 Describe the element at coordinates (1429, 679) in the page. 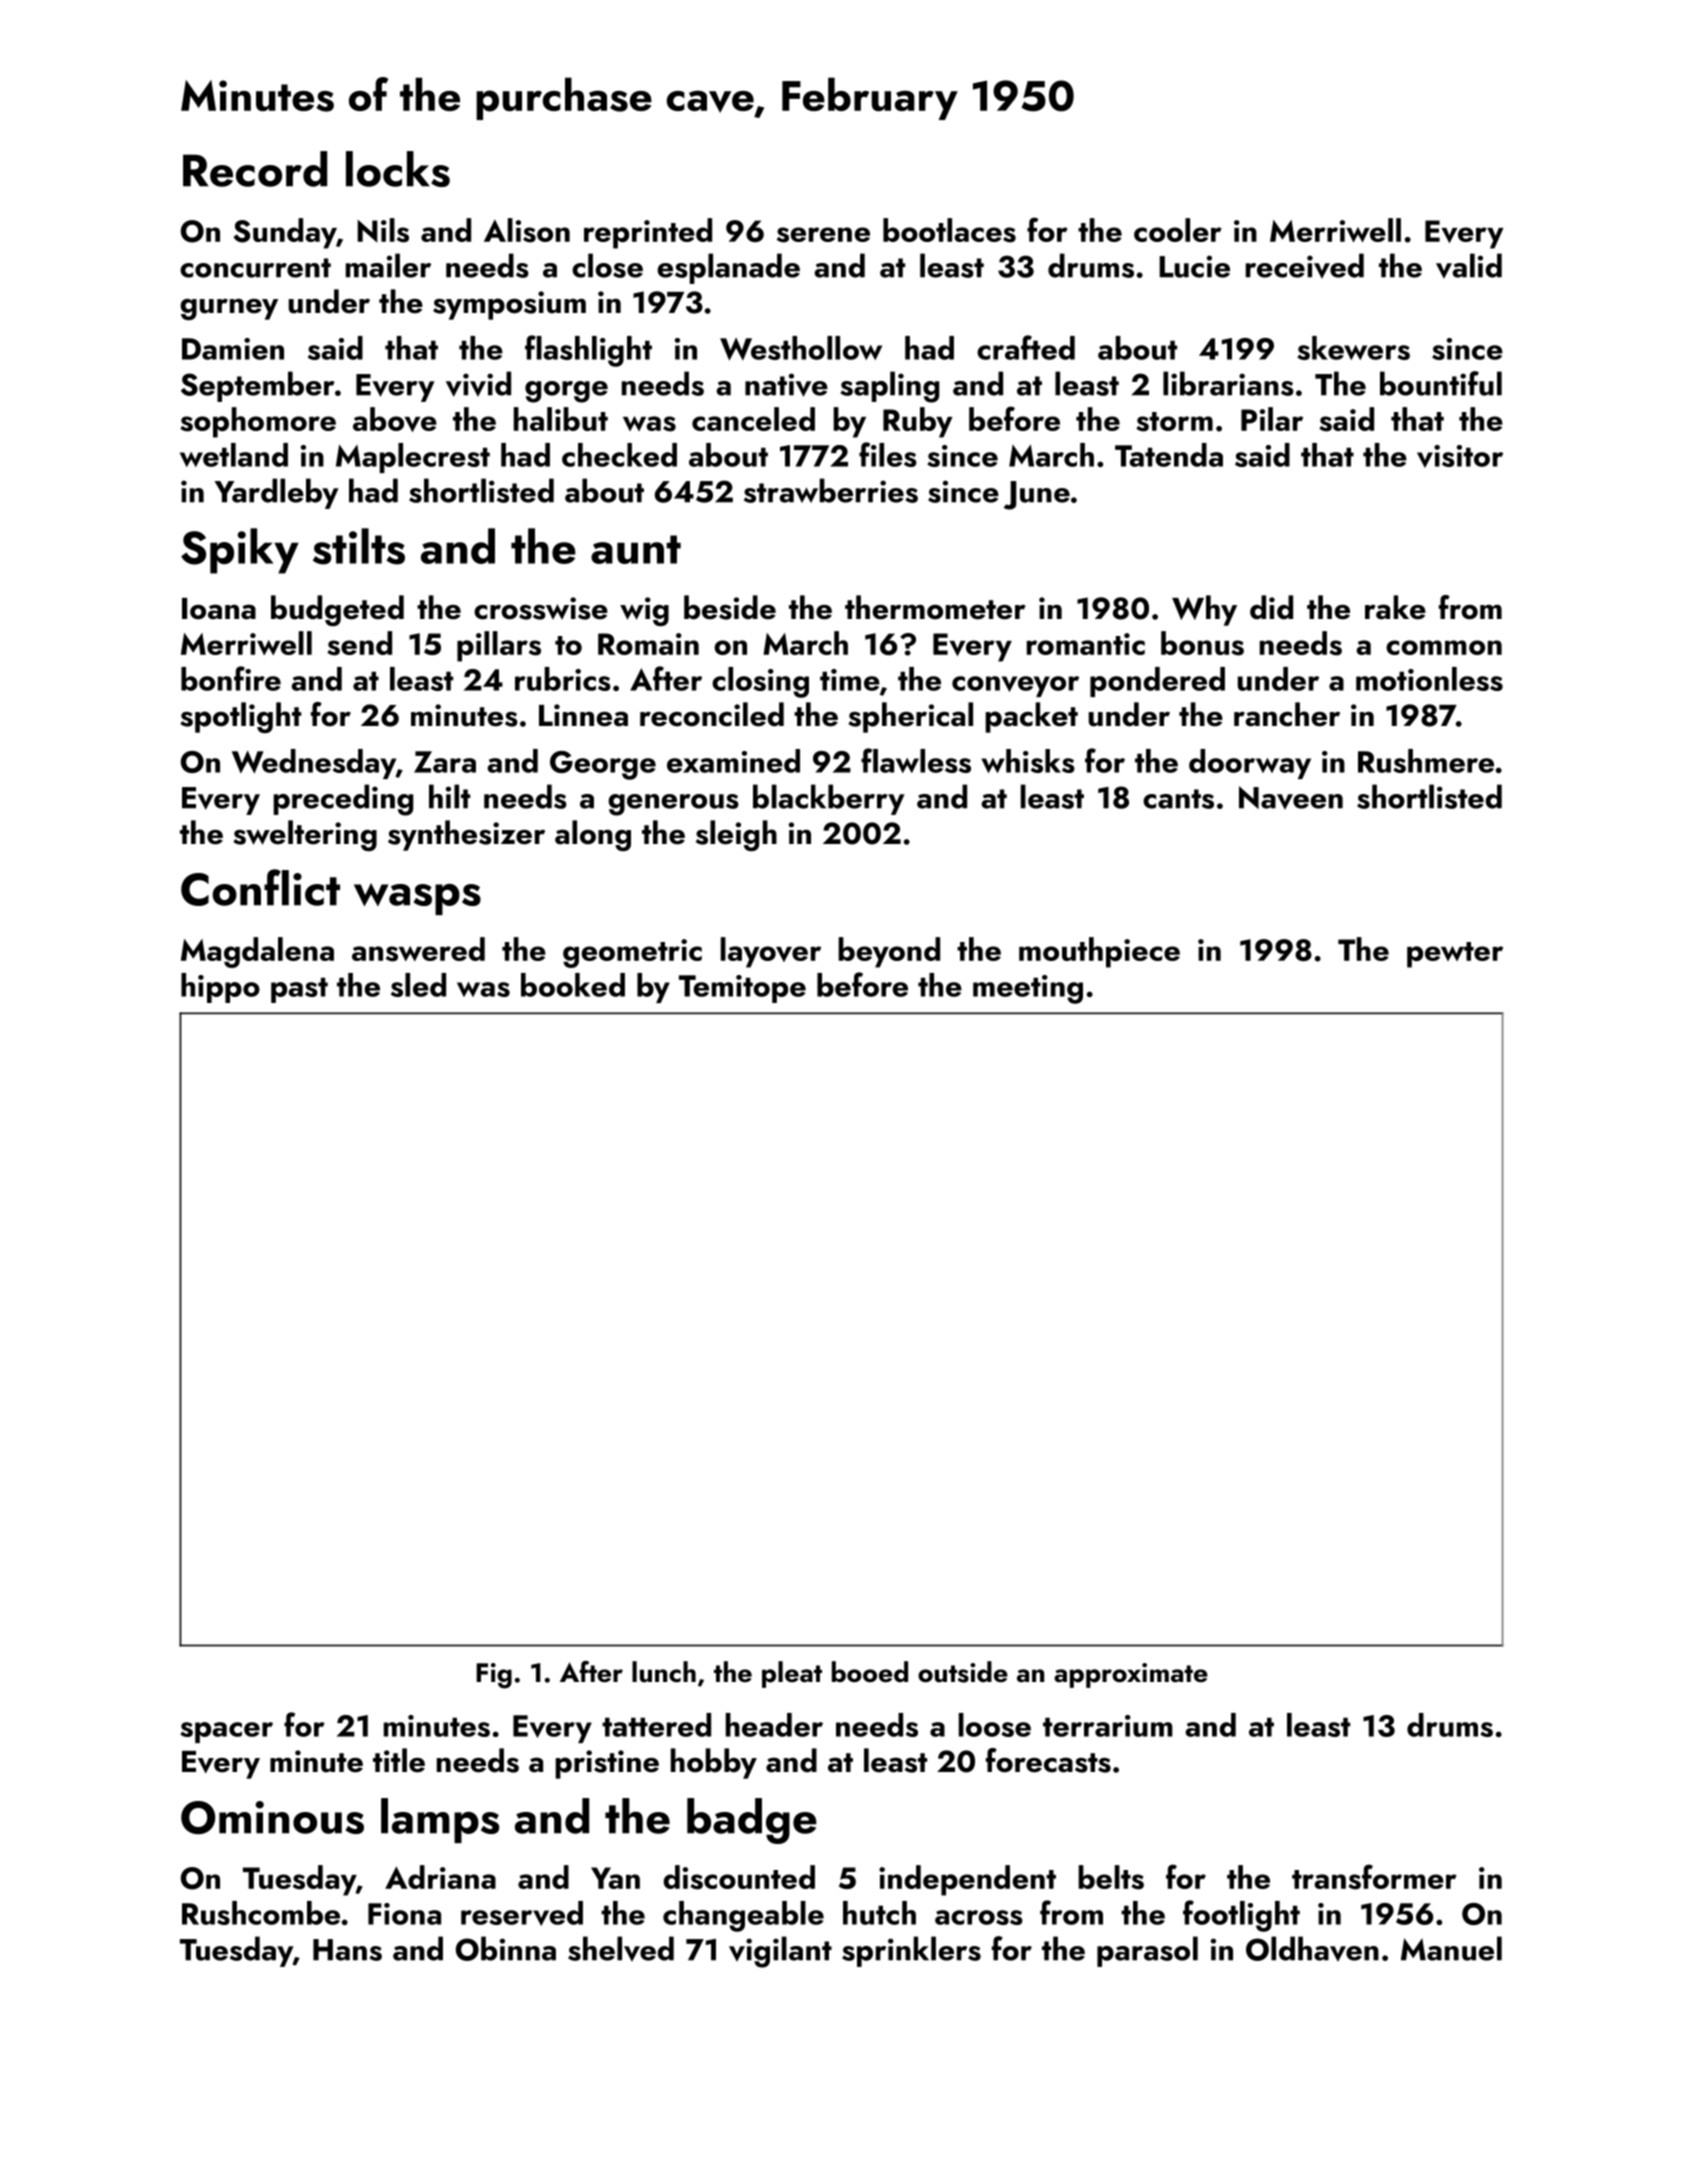

I see `motionless` at that location.
